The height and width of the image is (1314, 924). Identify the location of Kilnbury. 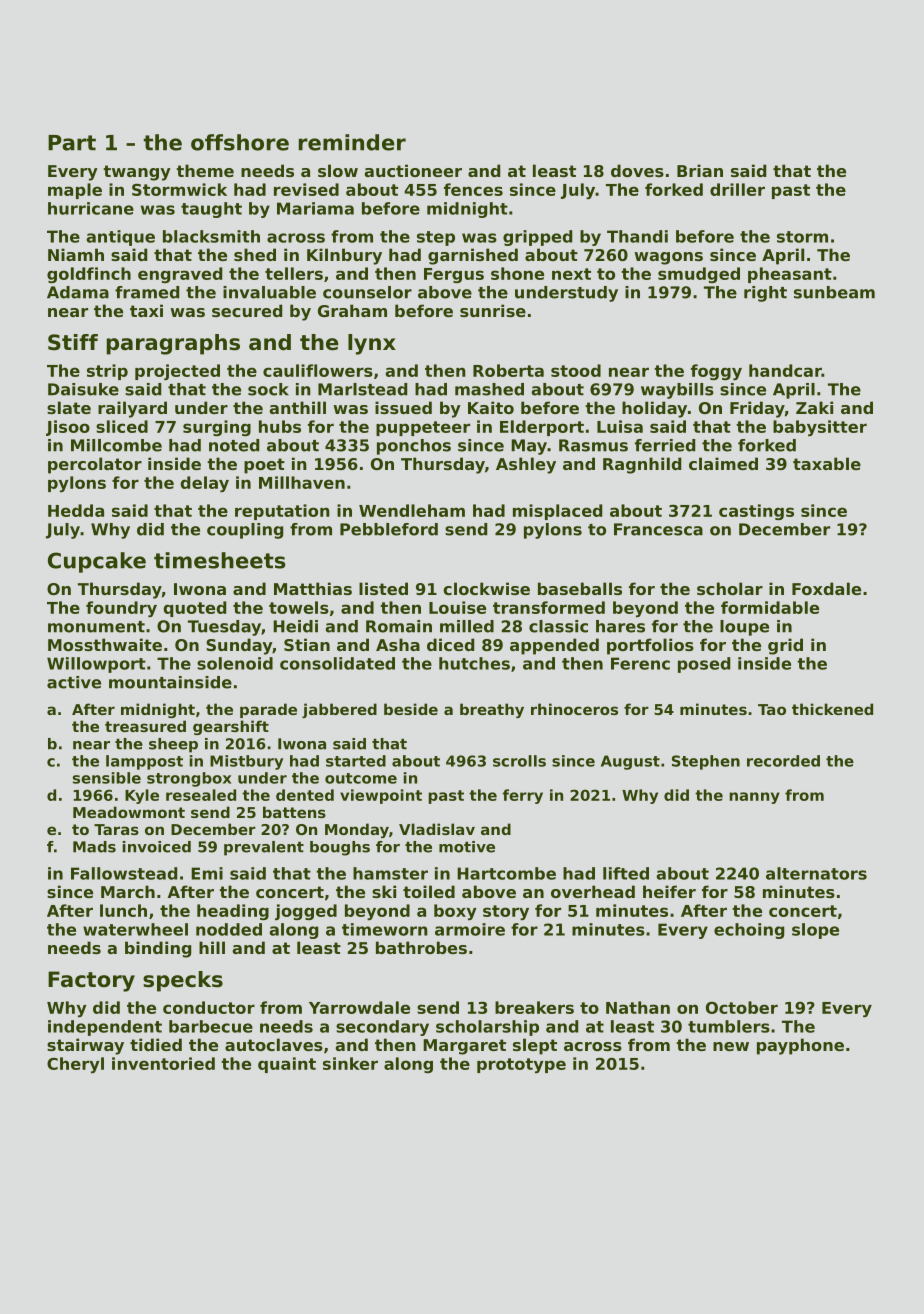
(344, 256).
